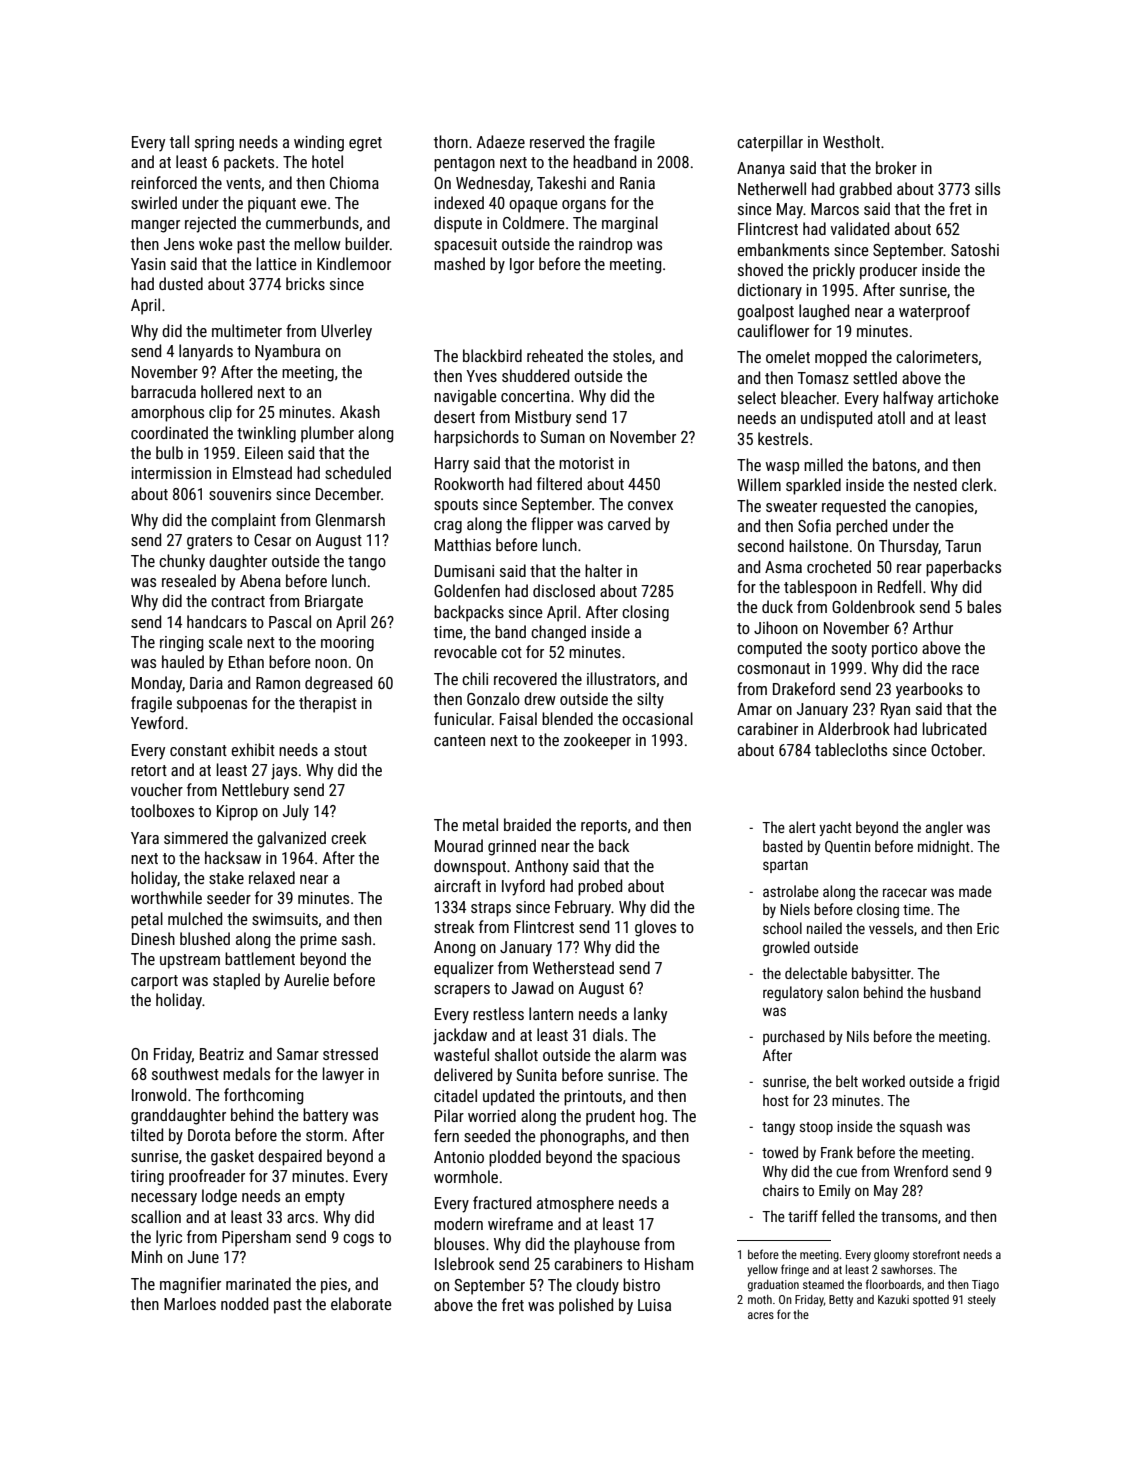  I want to click on waterproof, so click(934, 312).
